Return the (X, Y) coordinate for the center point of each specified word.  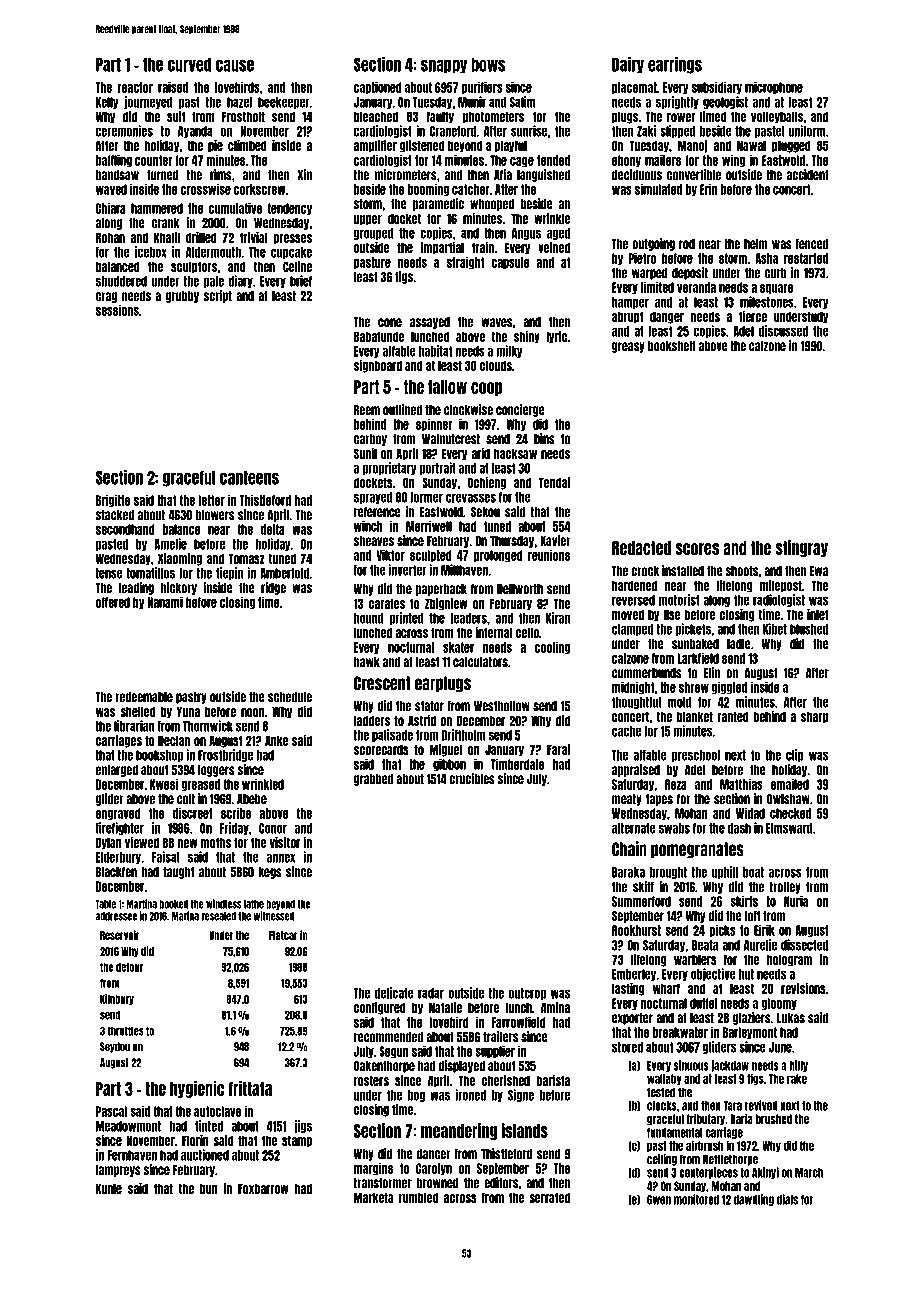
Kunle (109, 1188)
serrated (549, 1197)
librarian (134, 726)
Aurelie (760, 945)
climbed (247, 145)
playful (510, 146)
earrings (675, 65)
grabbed (373, 780)
